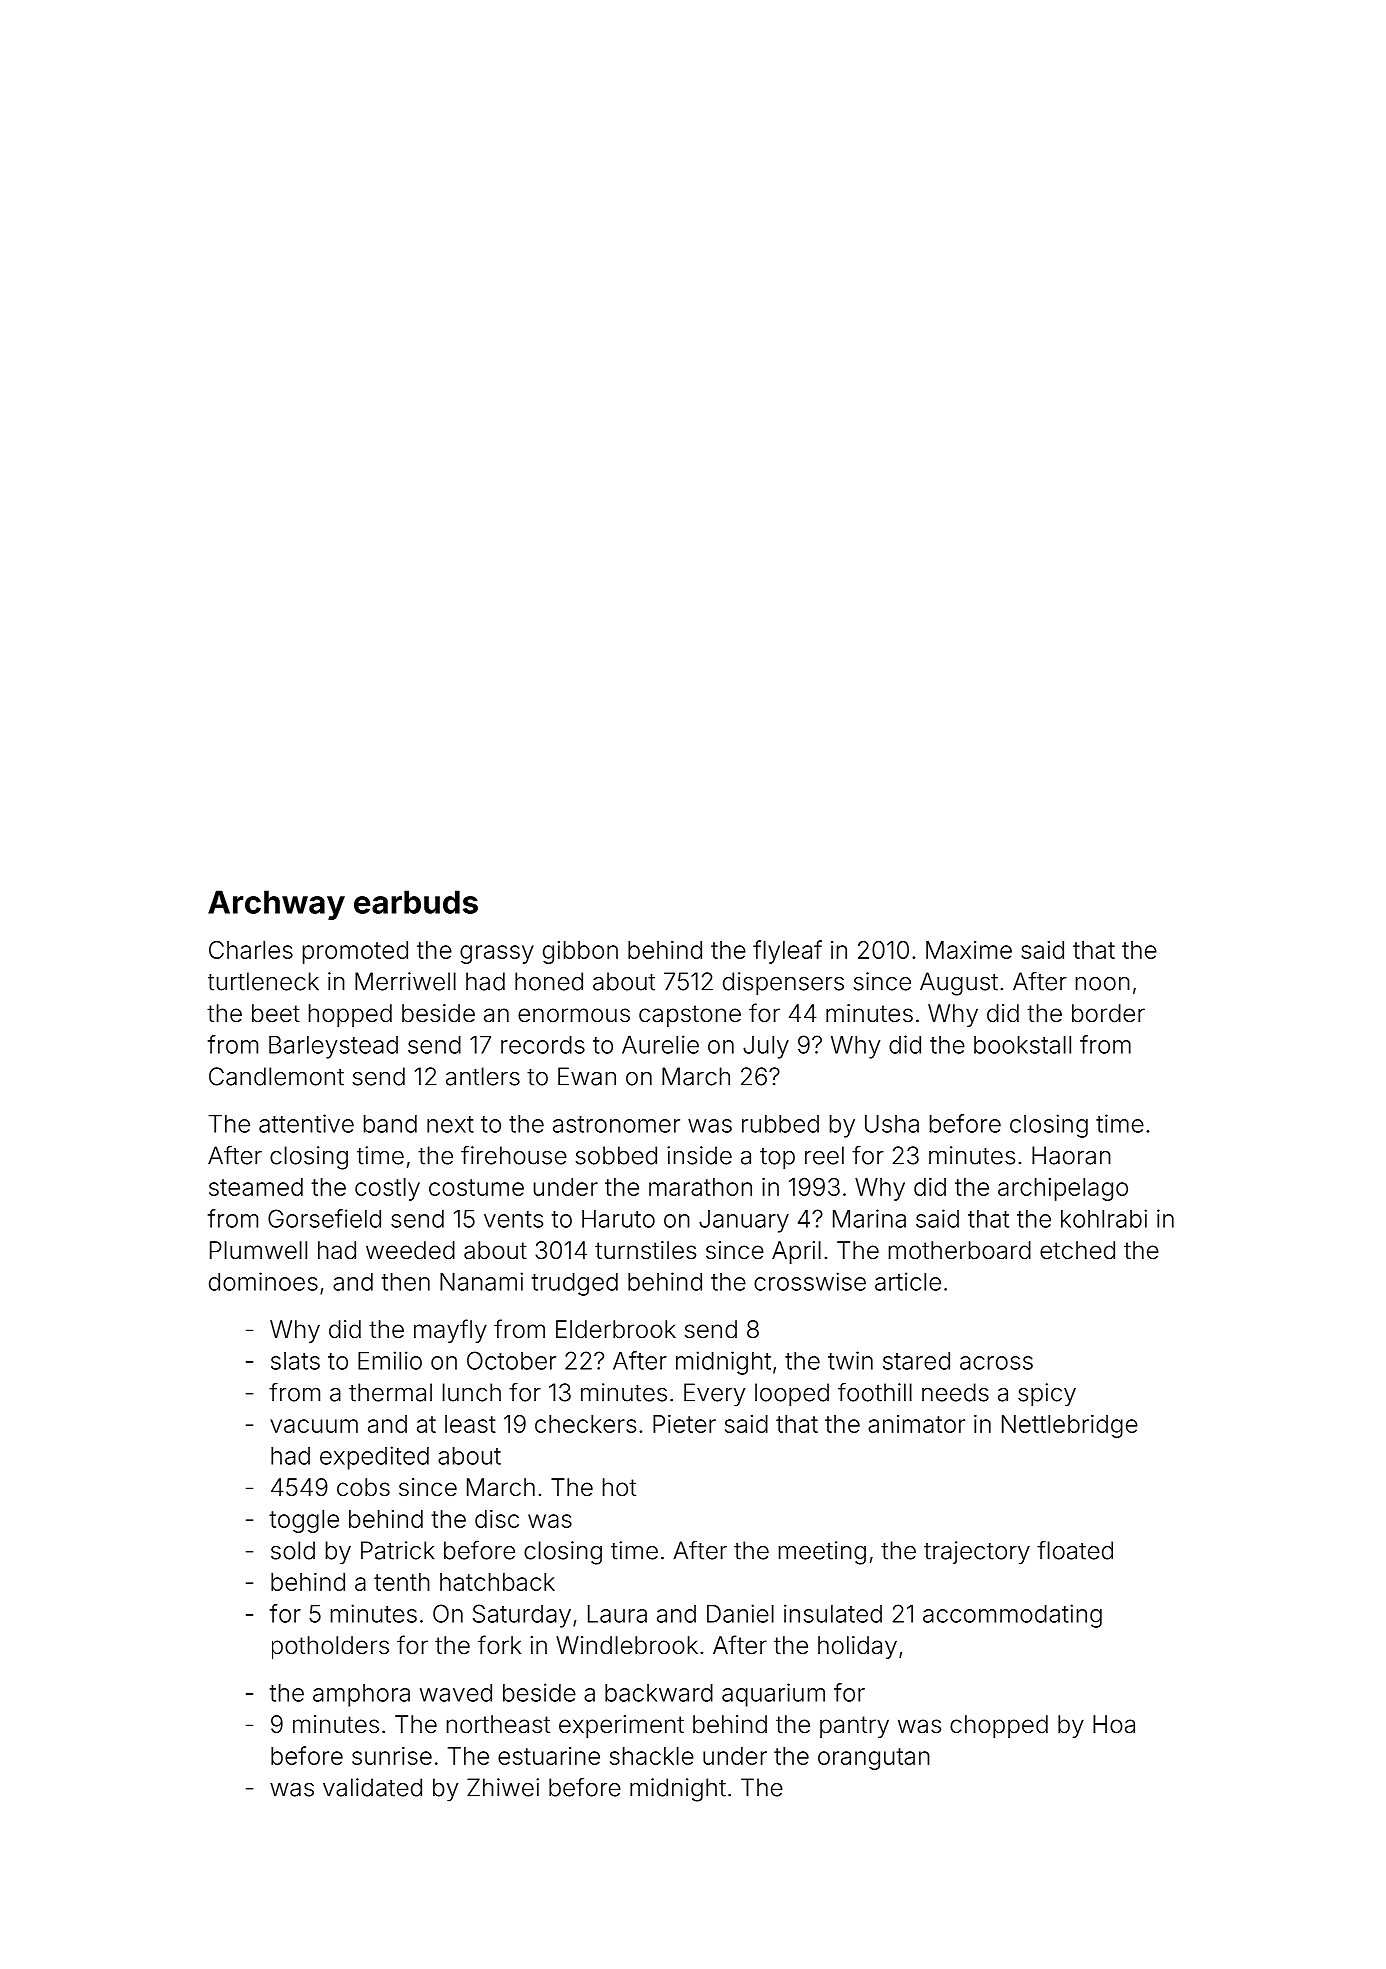  What do you see at coordinates (355, 952) in the document?
I see `promoted` at bounding box center [355, 952].
